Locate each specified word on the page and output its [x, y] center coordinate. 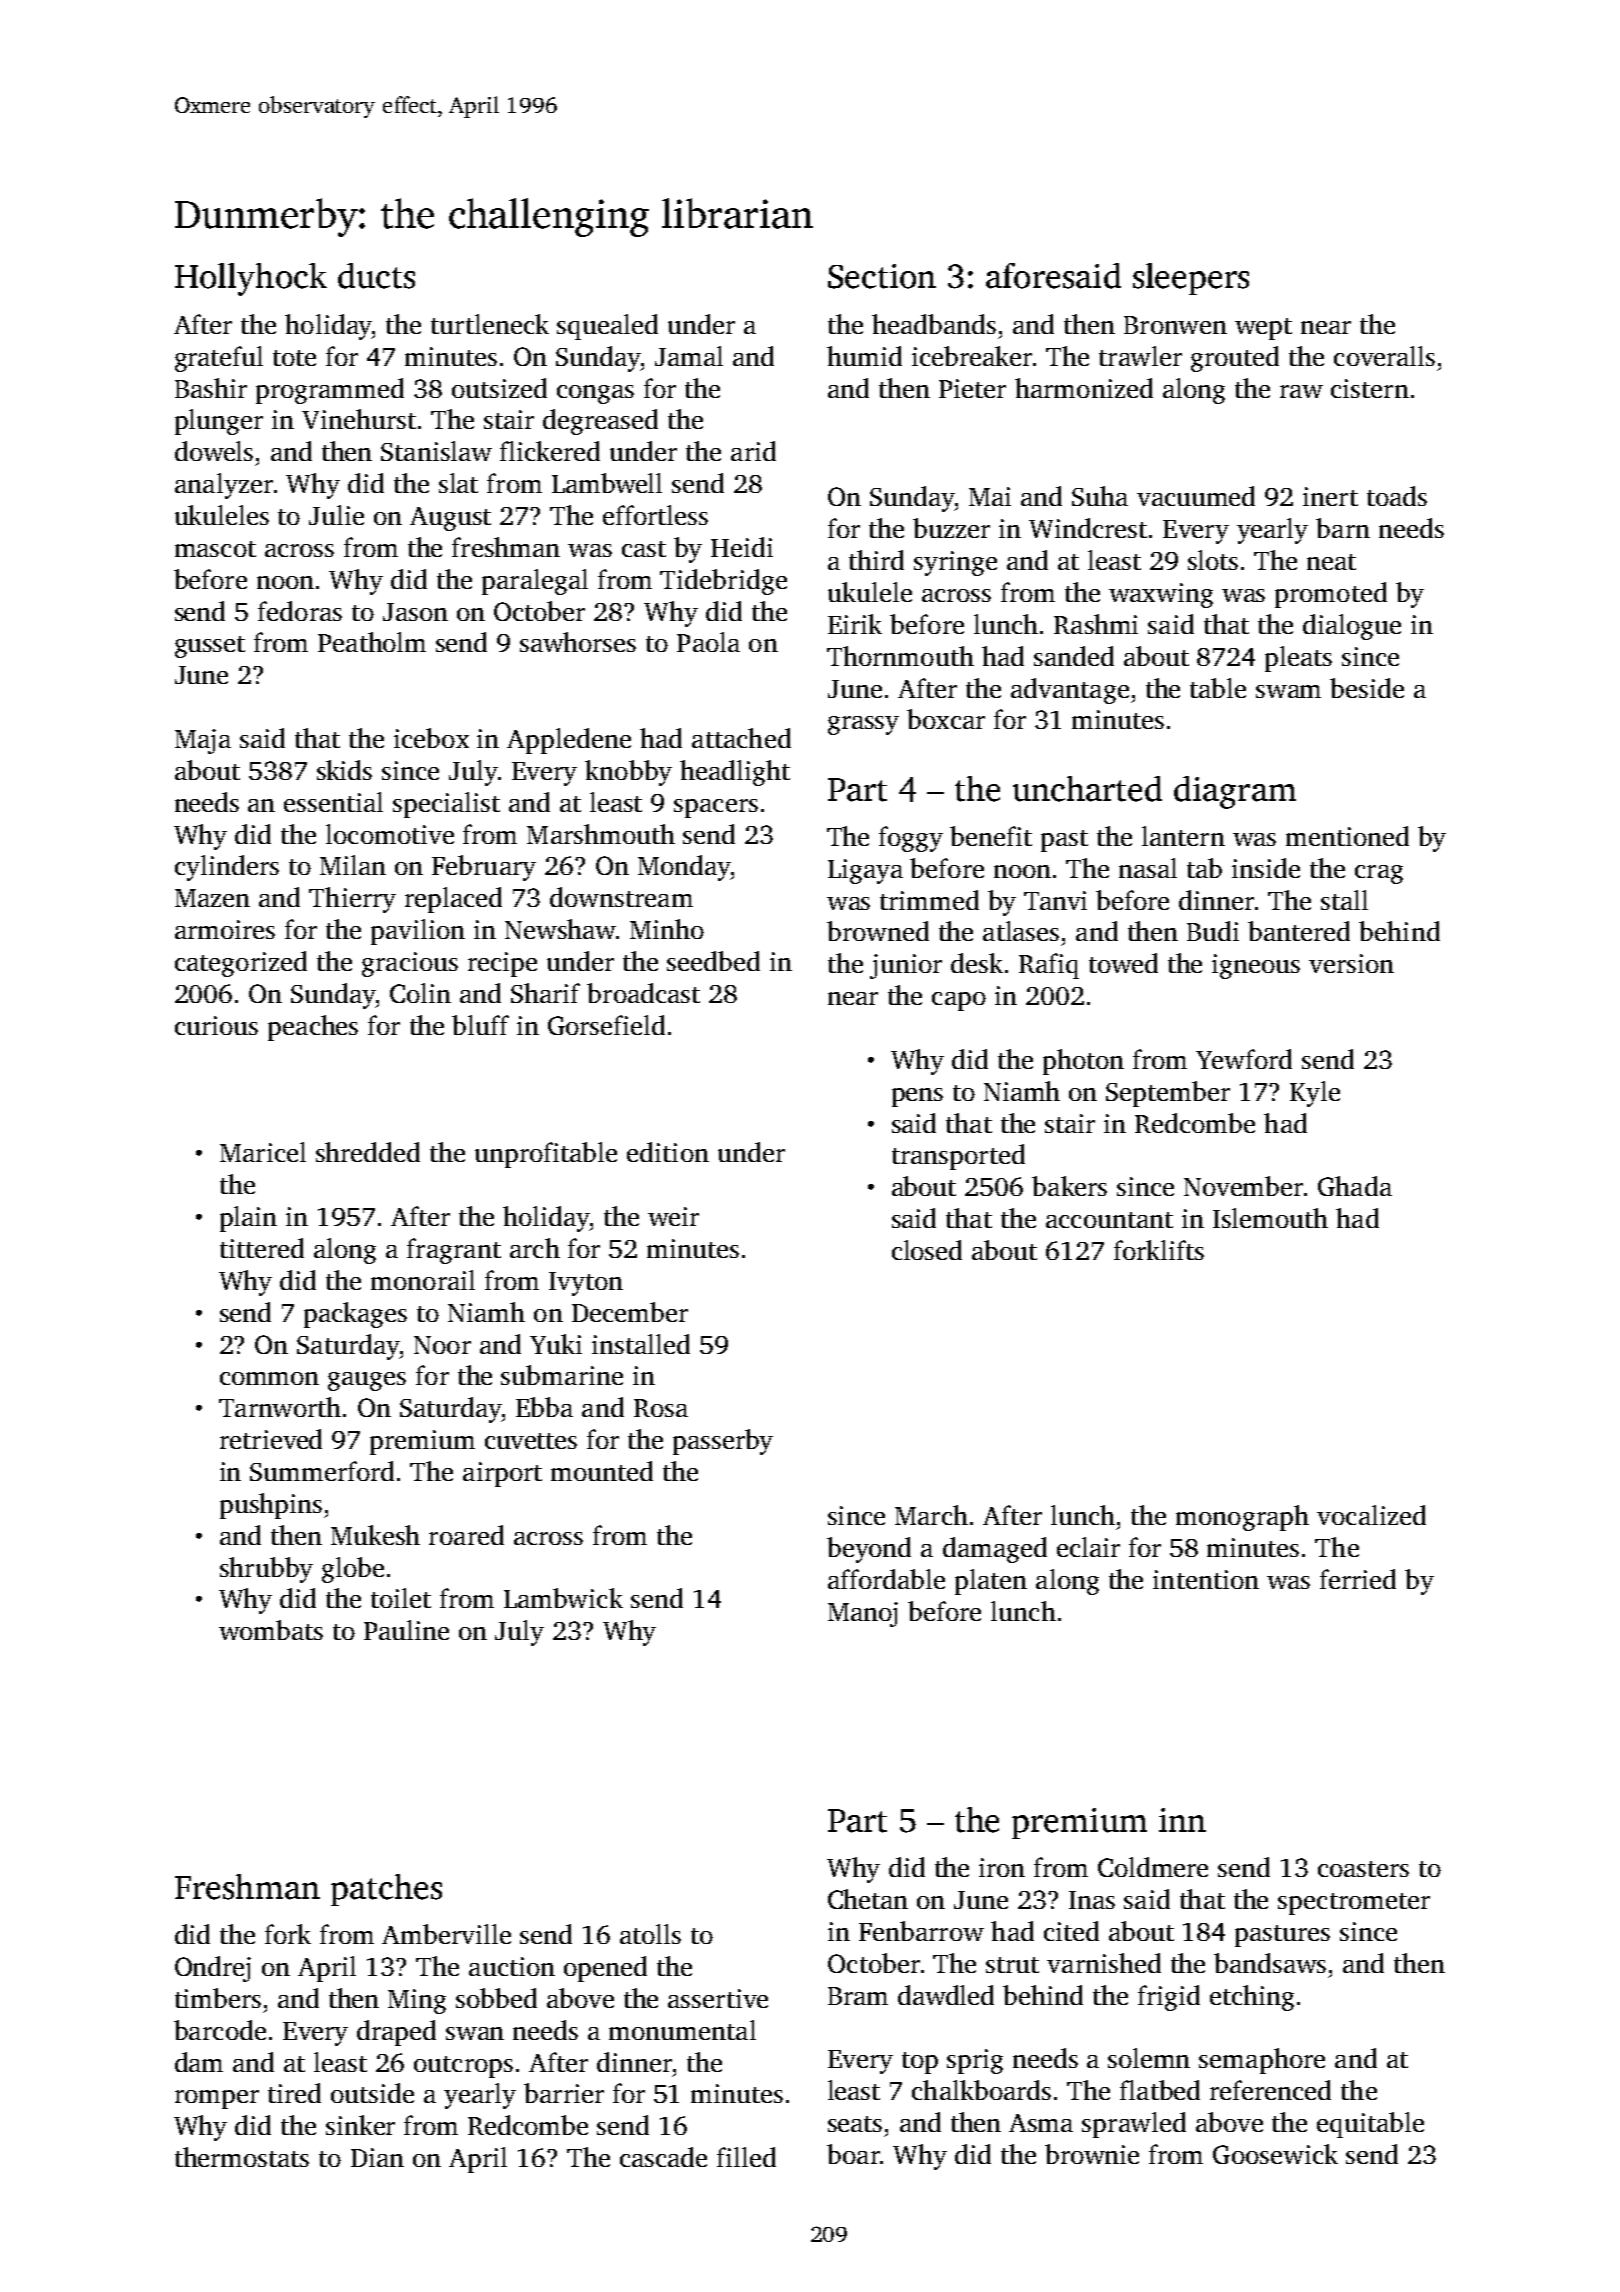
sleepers [1191, 279]
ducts [376, 276]
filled [746, 2157]
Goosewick [1275, 2154]
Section [882, 276]
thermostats [242, 2157]
